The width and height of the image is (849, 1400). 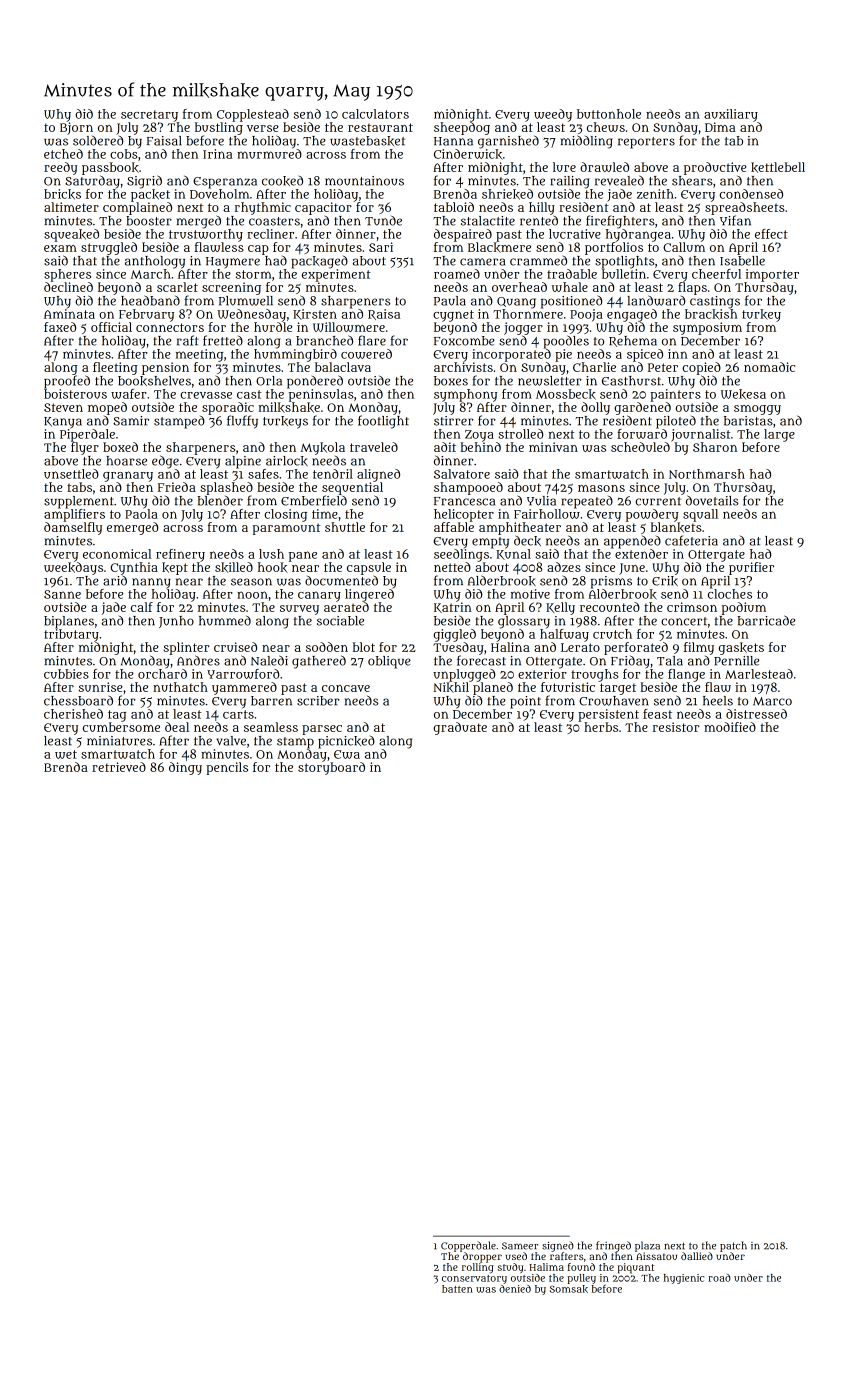 I want to click on blender, so click(x=220, y=501).
